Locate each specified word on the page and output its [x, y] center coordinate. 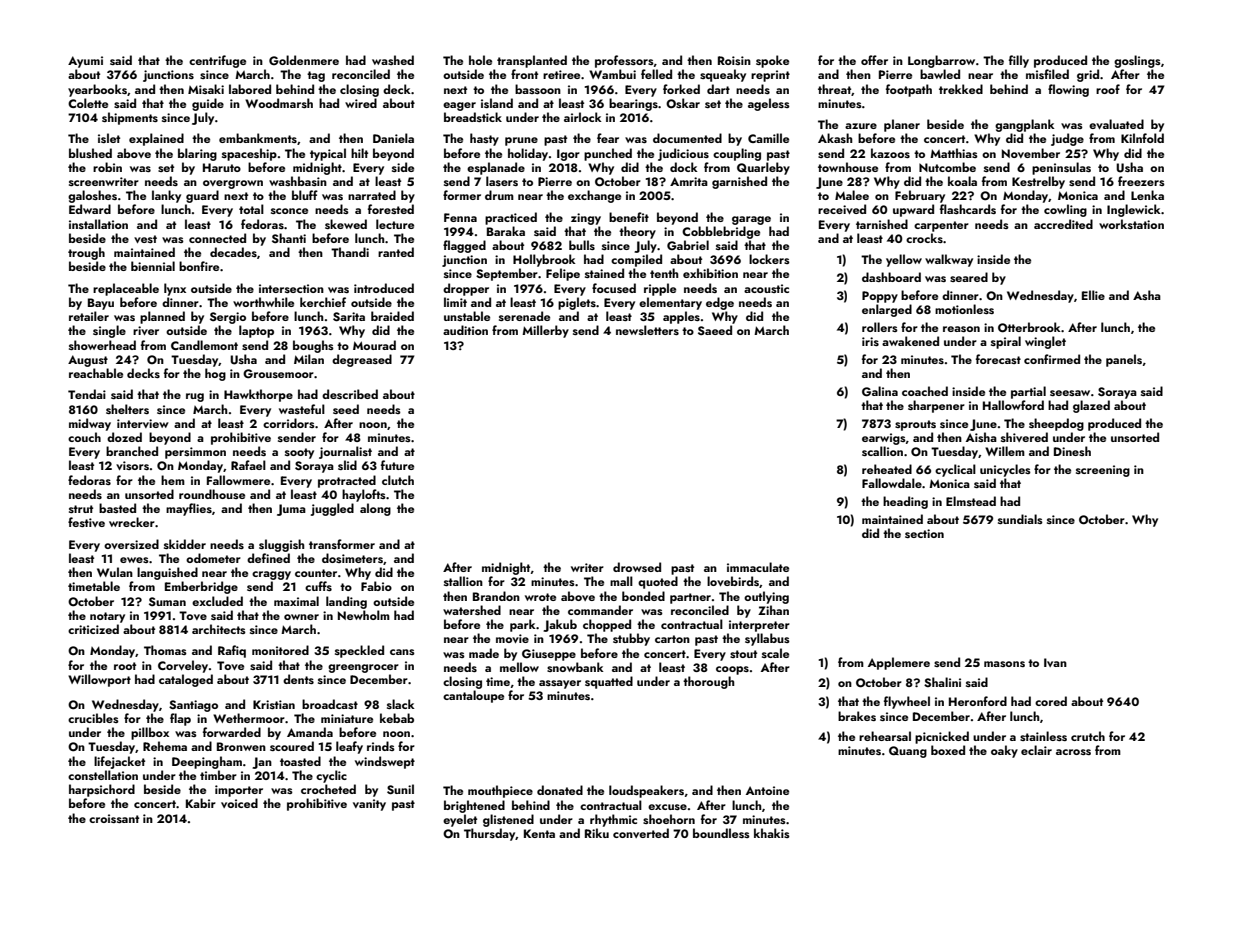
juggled [332, 509]
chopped [607, 625]
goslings [1137, 61]
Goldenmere [304, 60]
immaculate [758, 567]
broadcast [330, 704]
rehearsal [885, 736]
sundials [1020, 519]
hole [480, 60]
